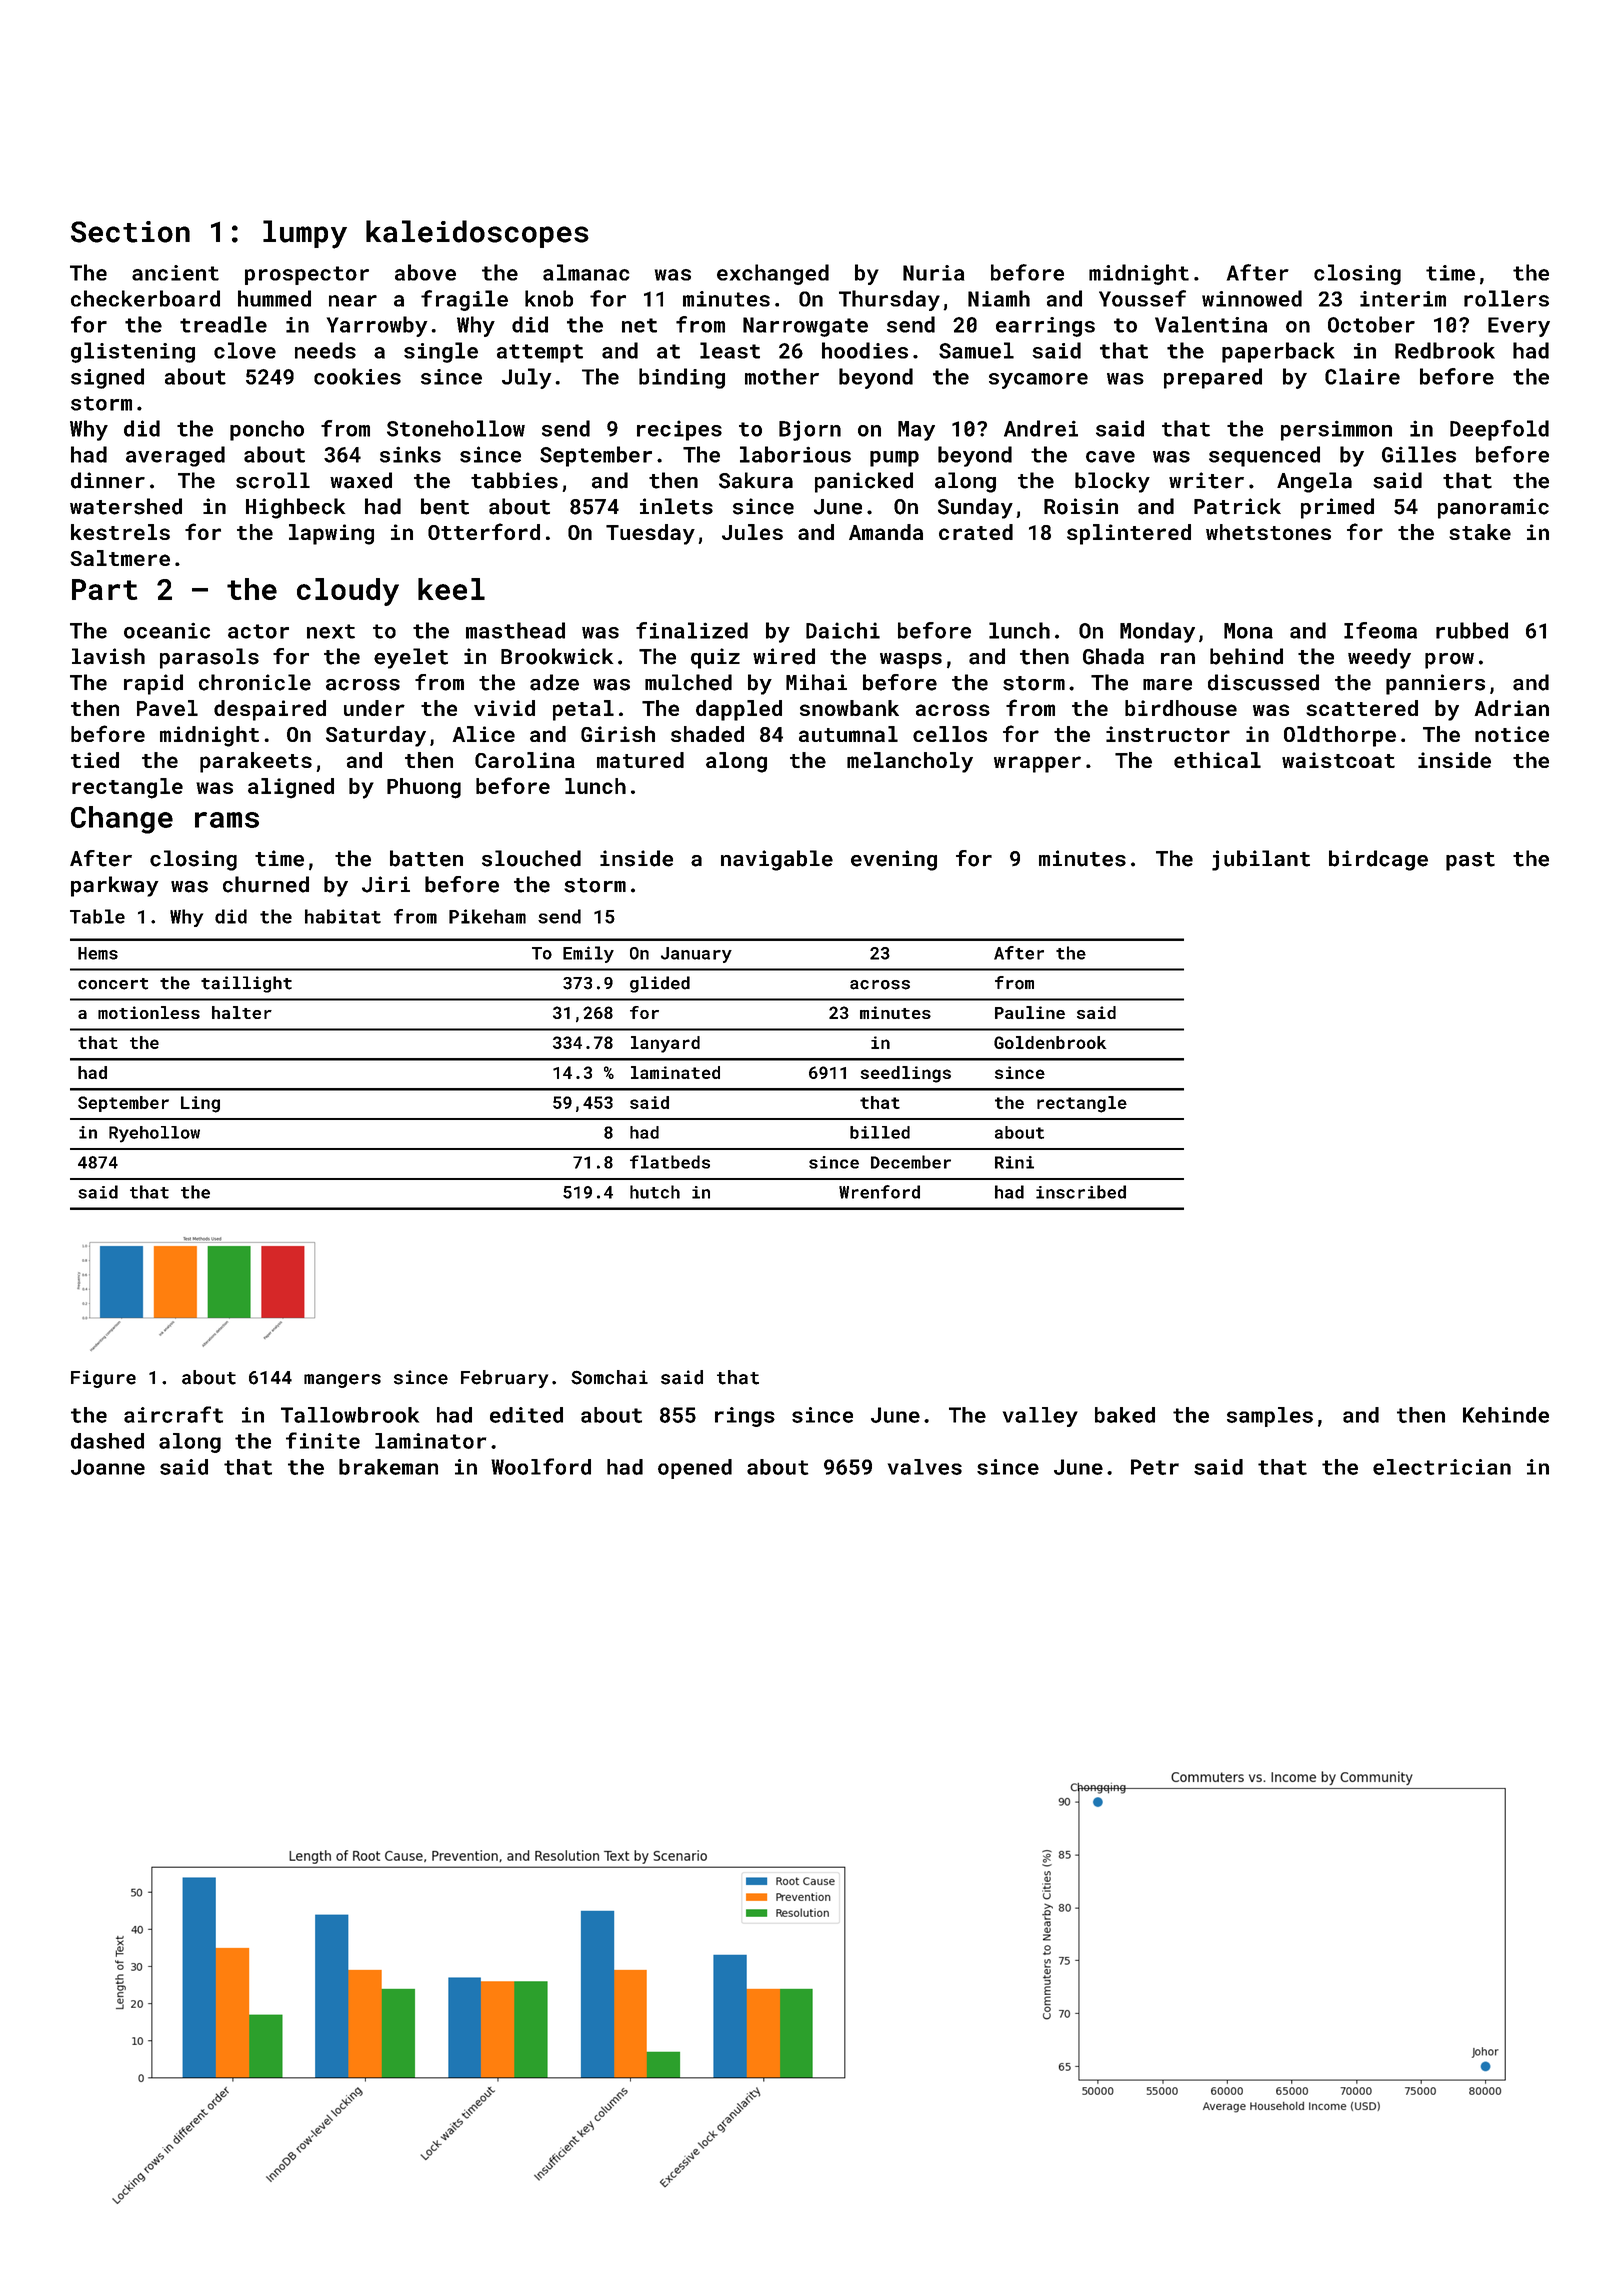 This document has width=1620, height=2292. Describe the element at coordinates (676, 506) in the document. I see `inlets` at that location.
